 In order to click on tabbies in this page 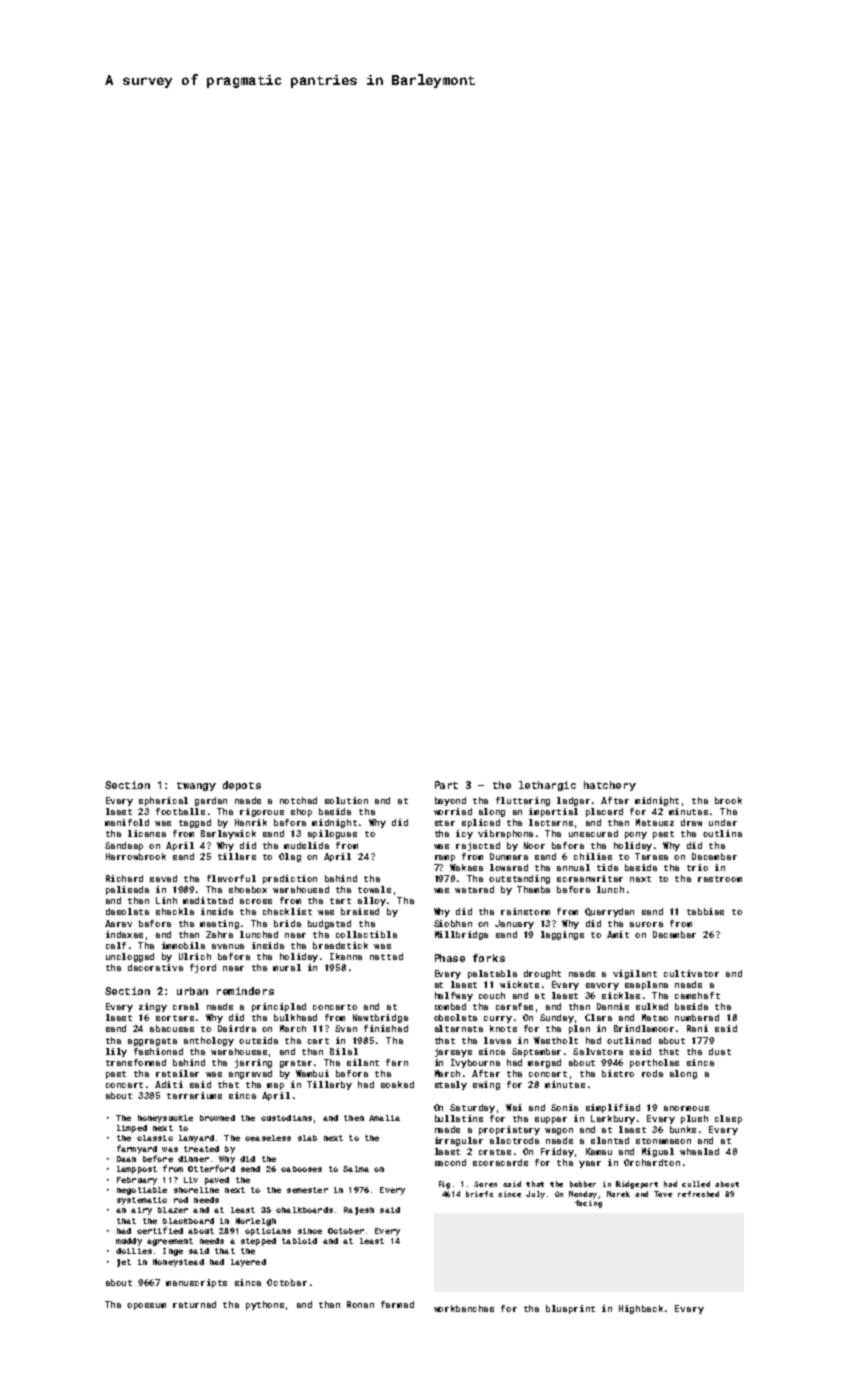, I will do `click(705, 911)`.
